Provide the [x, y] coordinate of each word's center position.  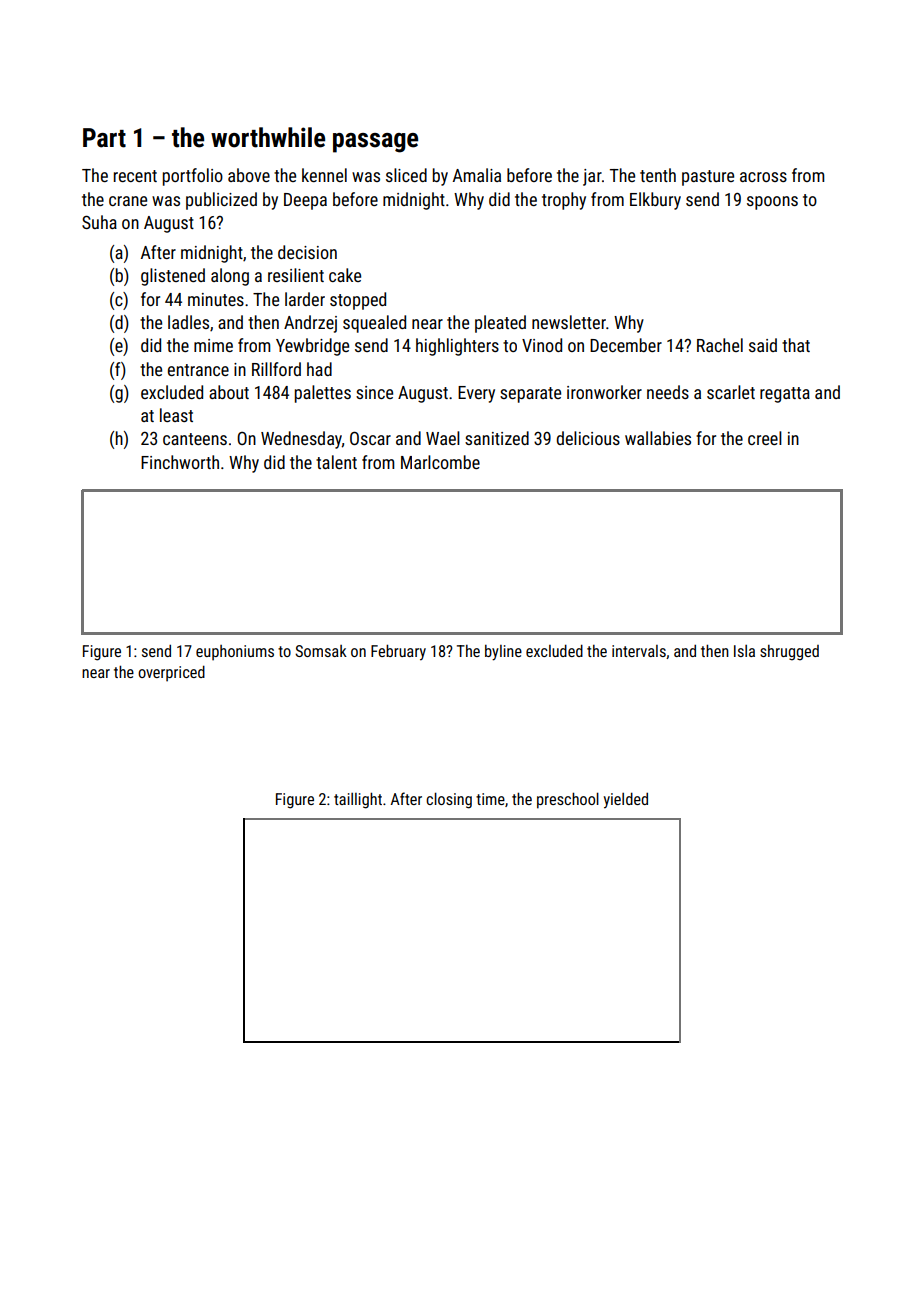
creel [765, 438]
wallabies [658, 438]
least [176, 415]
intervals [639, 651]
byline [503, 653]
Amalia [477, 175]
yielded [626, 800]
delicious [588, 438]
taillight [358, 800]
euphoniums [235, 653]
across [763, 177]
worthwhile [268, 137]
